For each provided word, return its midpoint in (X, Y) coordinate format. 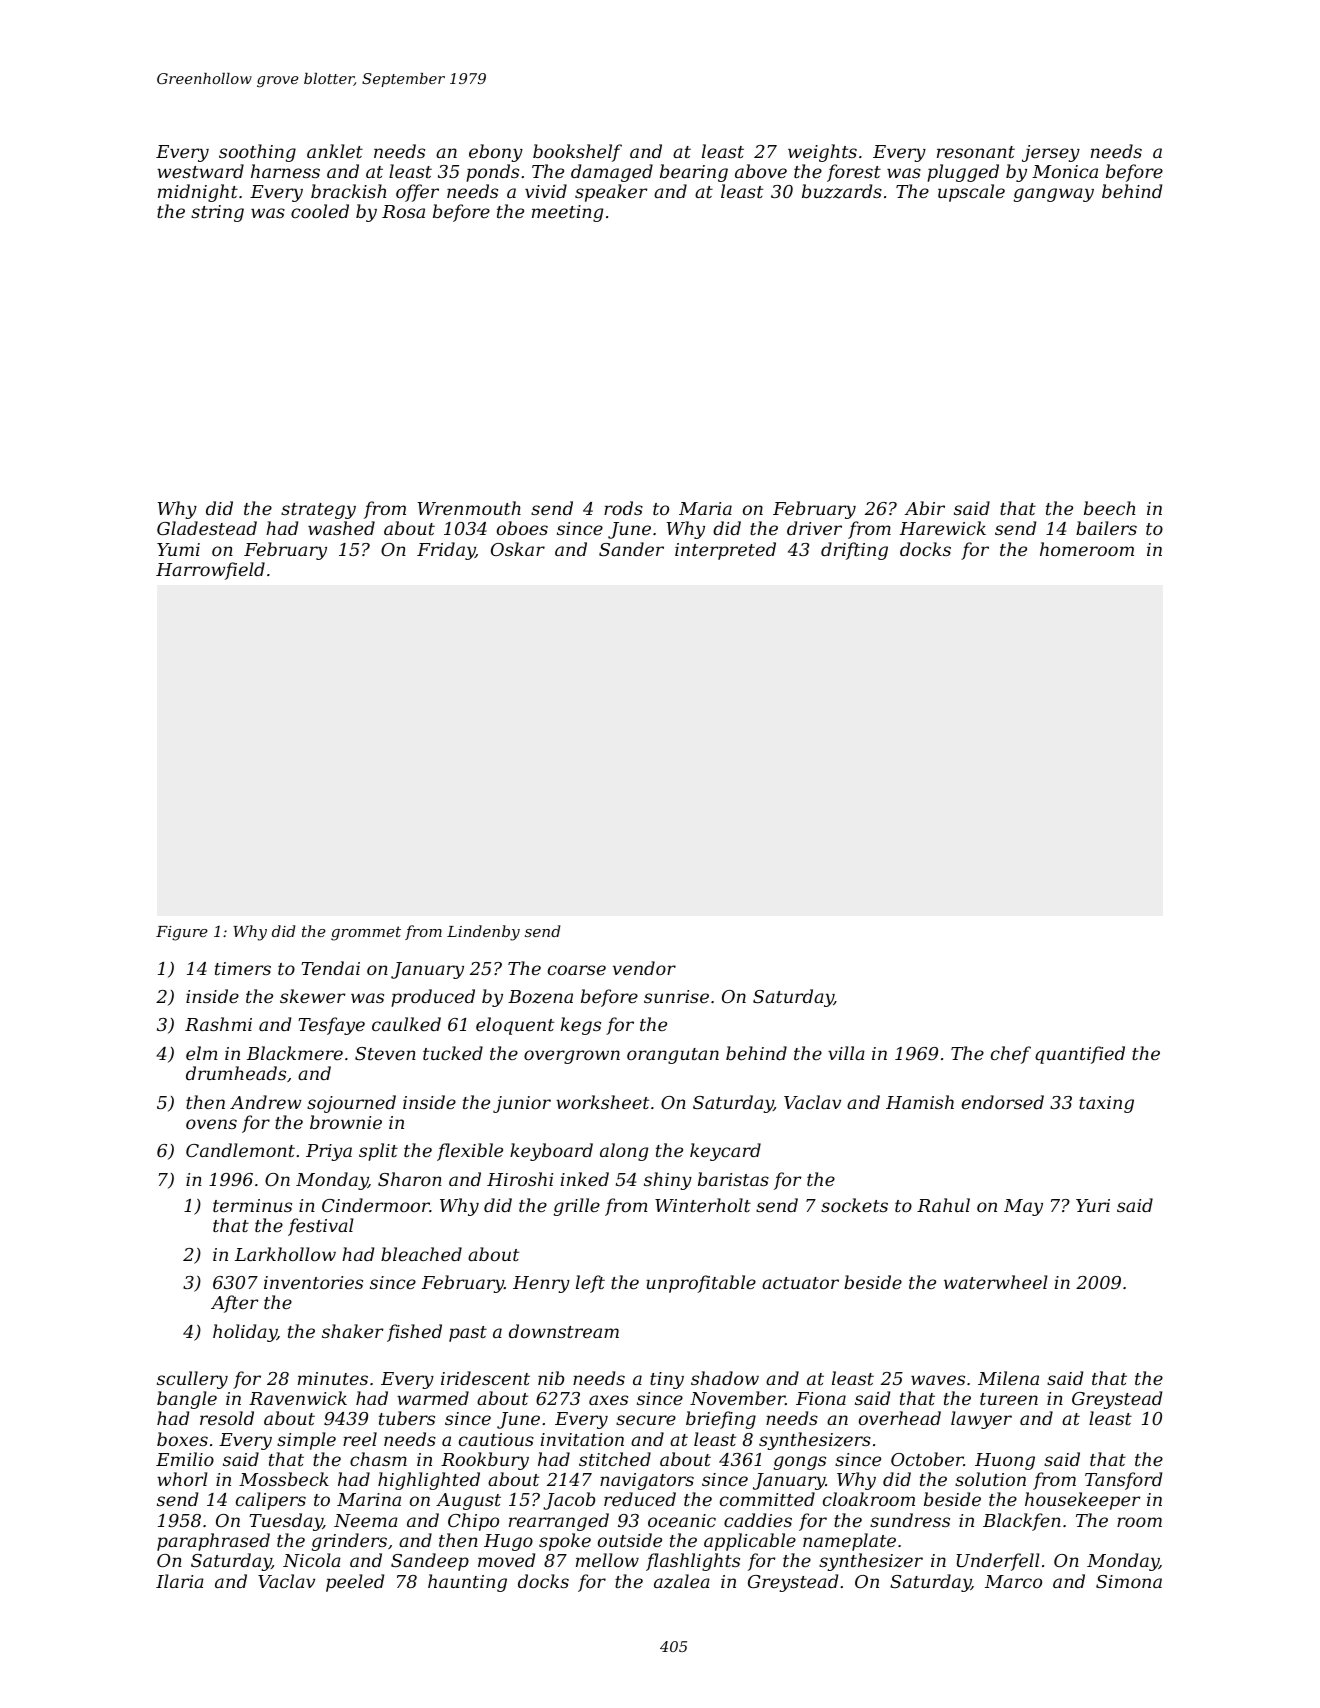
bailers (1106, 528)
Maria (705, 508)
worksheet (602, 1102)
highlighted (429, 1481)
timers (243, 968)
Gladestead (207, 528)
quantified (1080, 1055)
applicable (750, 1542)
